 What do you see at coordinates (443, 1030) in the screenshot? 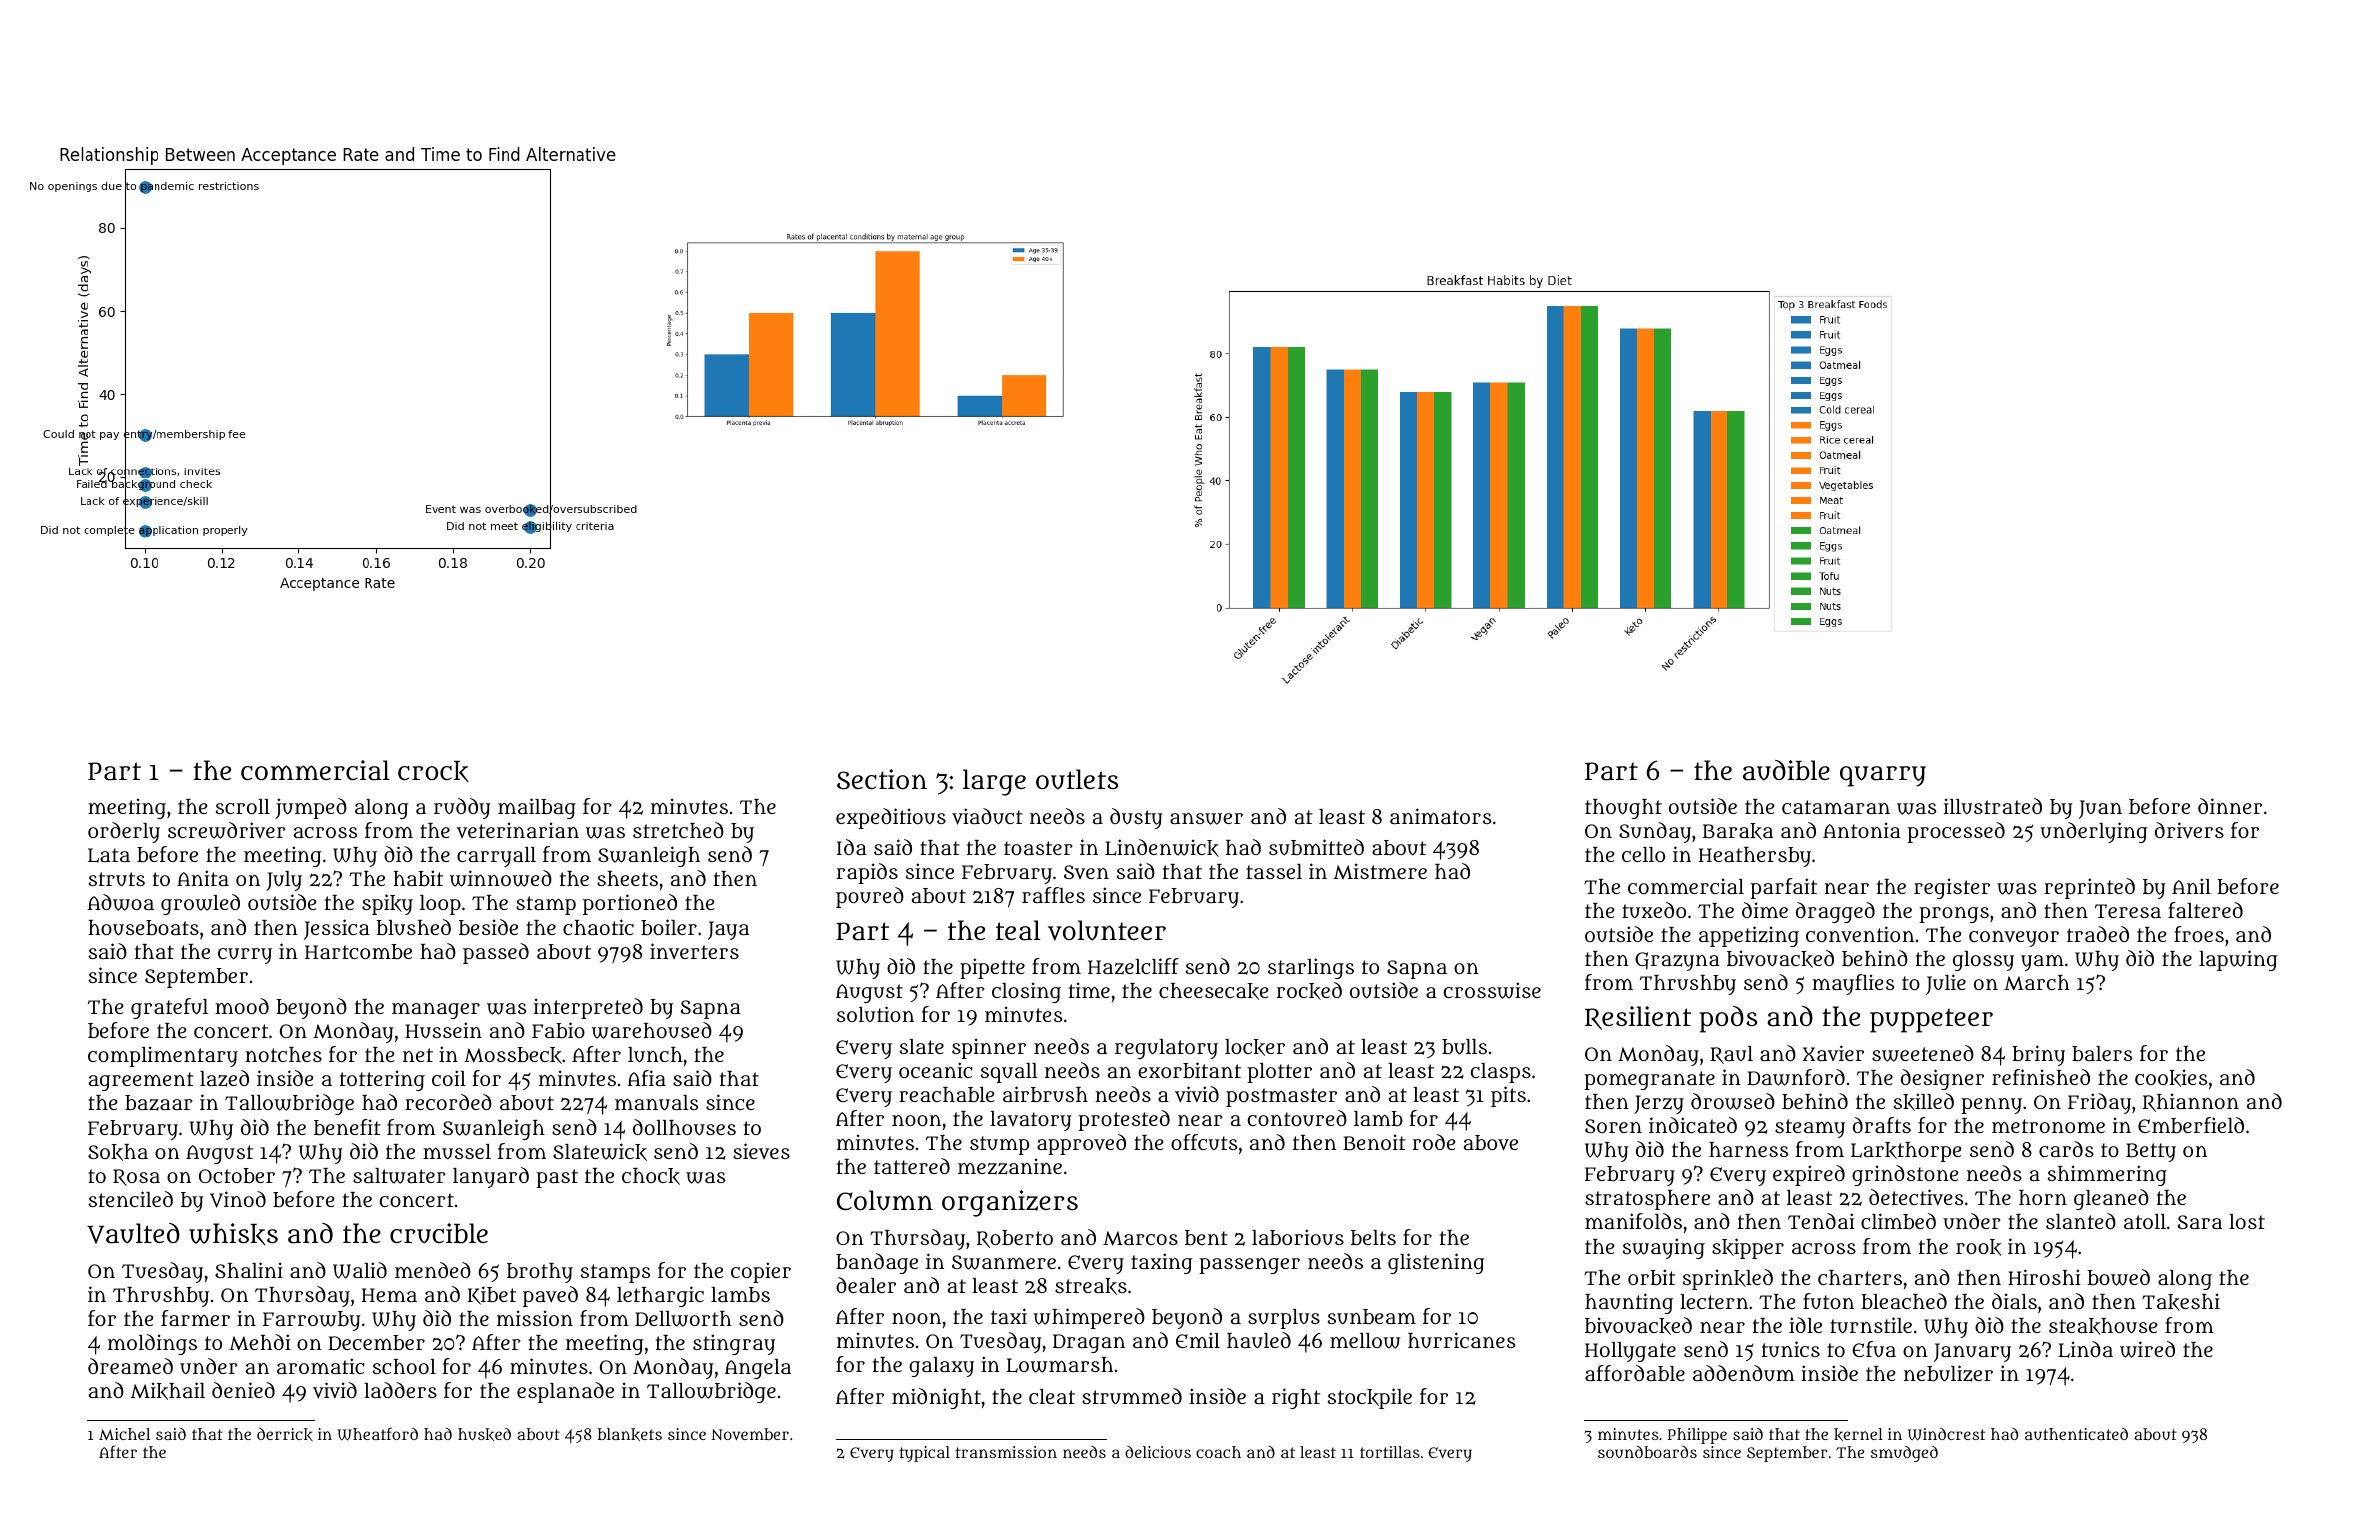
I see `Hussein` at bounding box center [443, 1030].
